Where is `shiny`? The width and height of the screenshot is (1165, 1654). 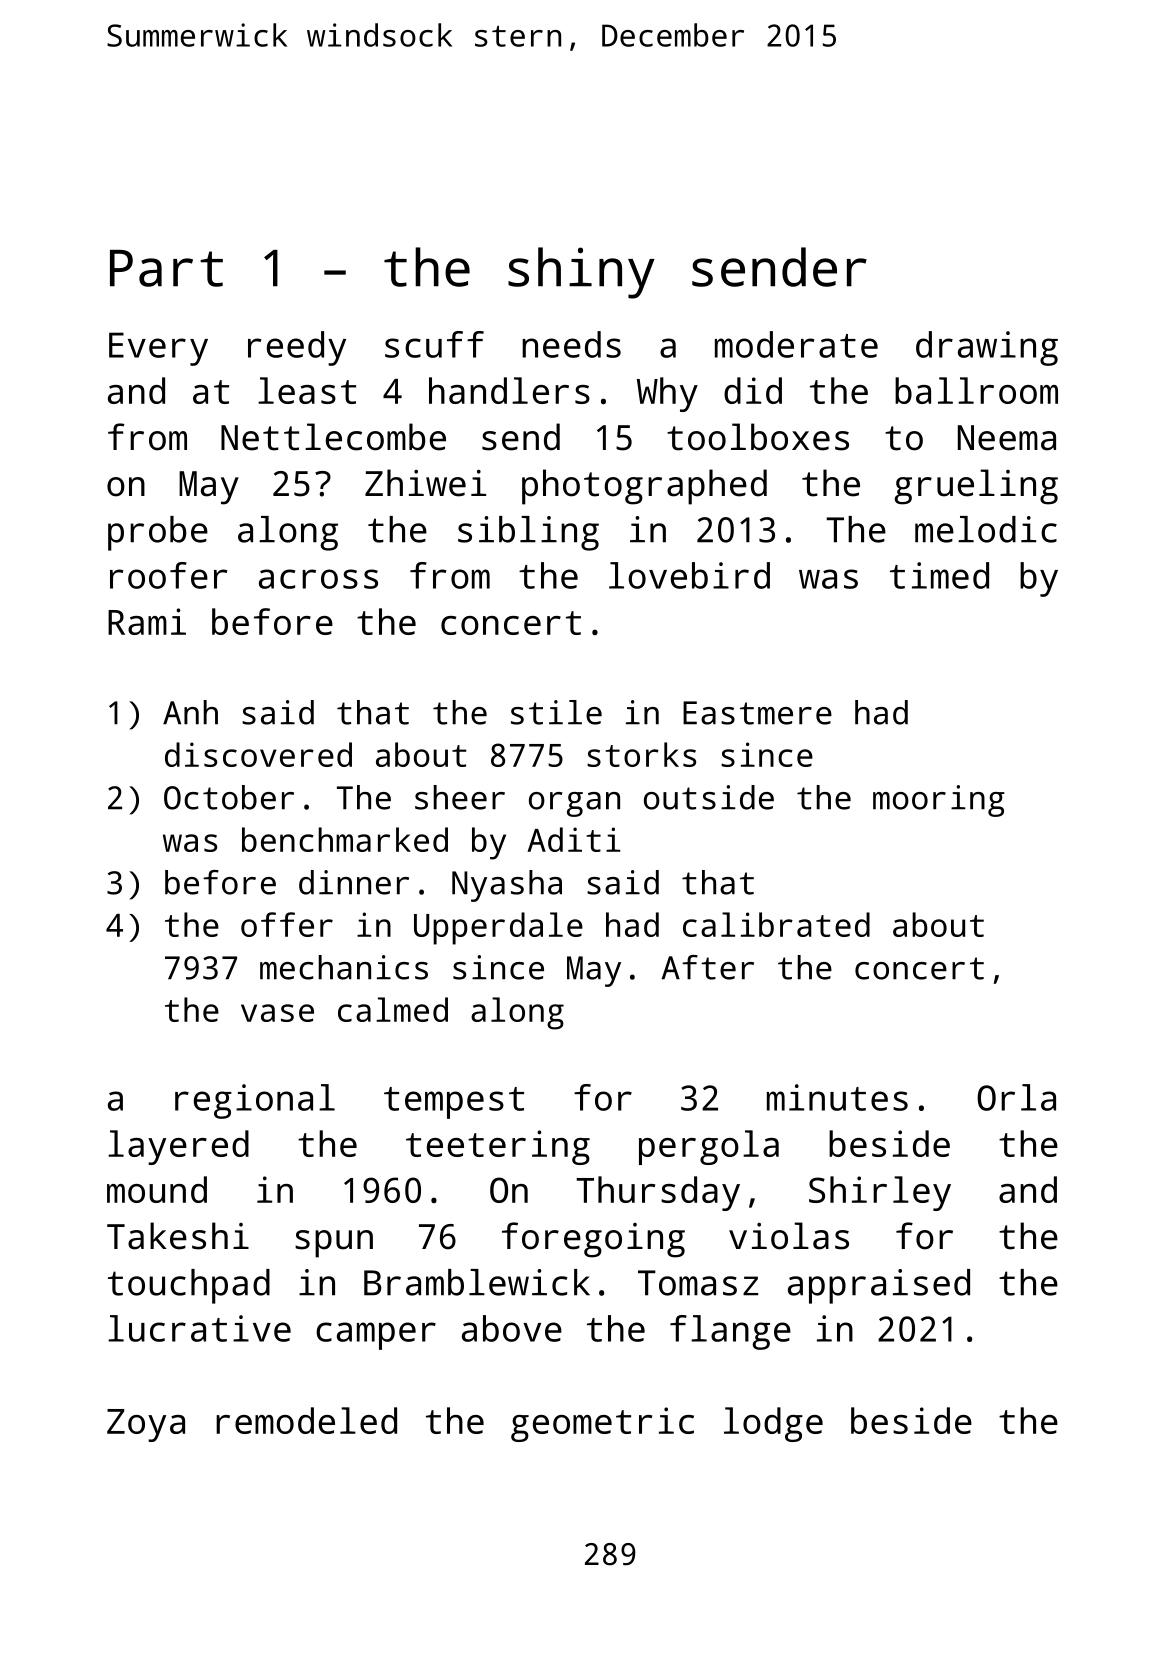
shiny is located at coordinates (581, 273).
